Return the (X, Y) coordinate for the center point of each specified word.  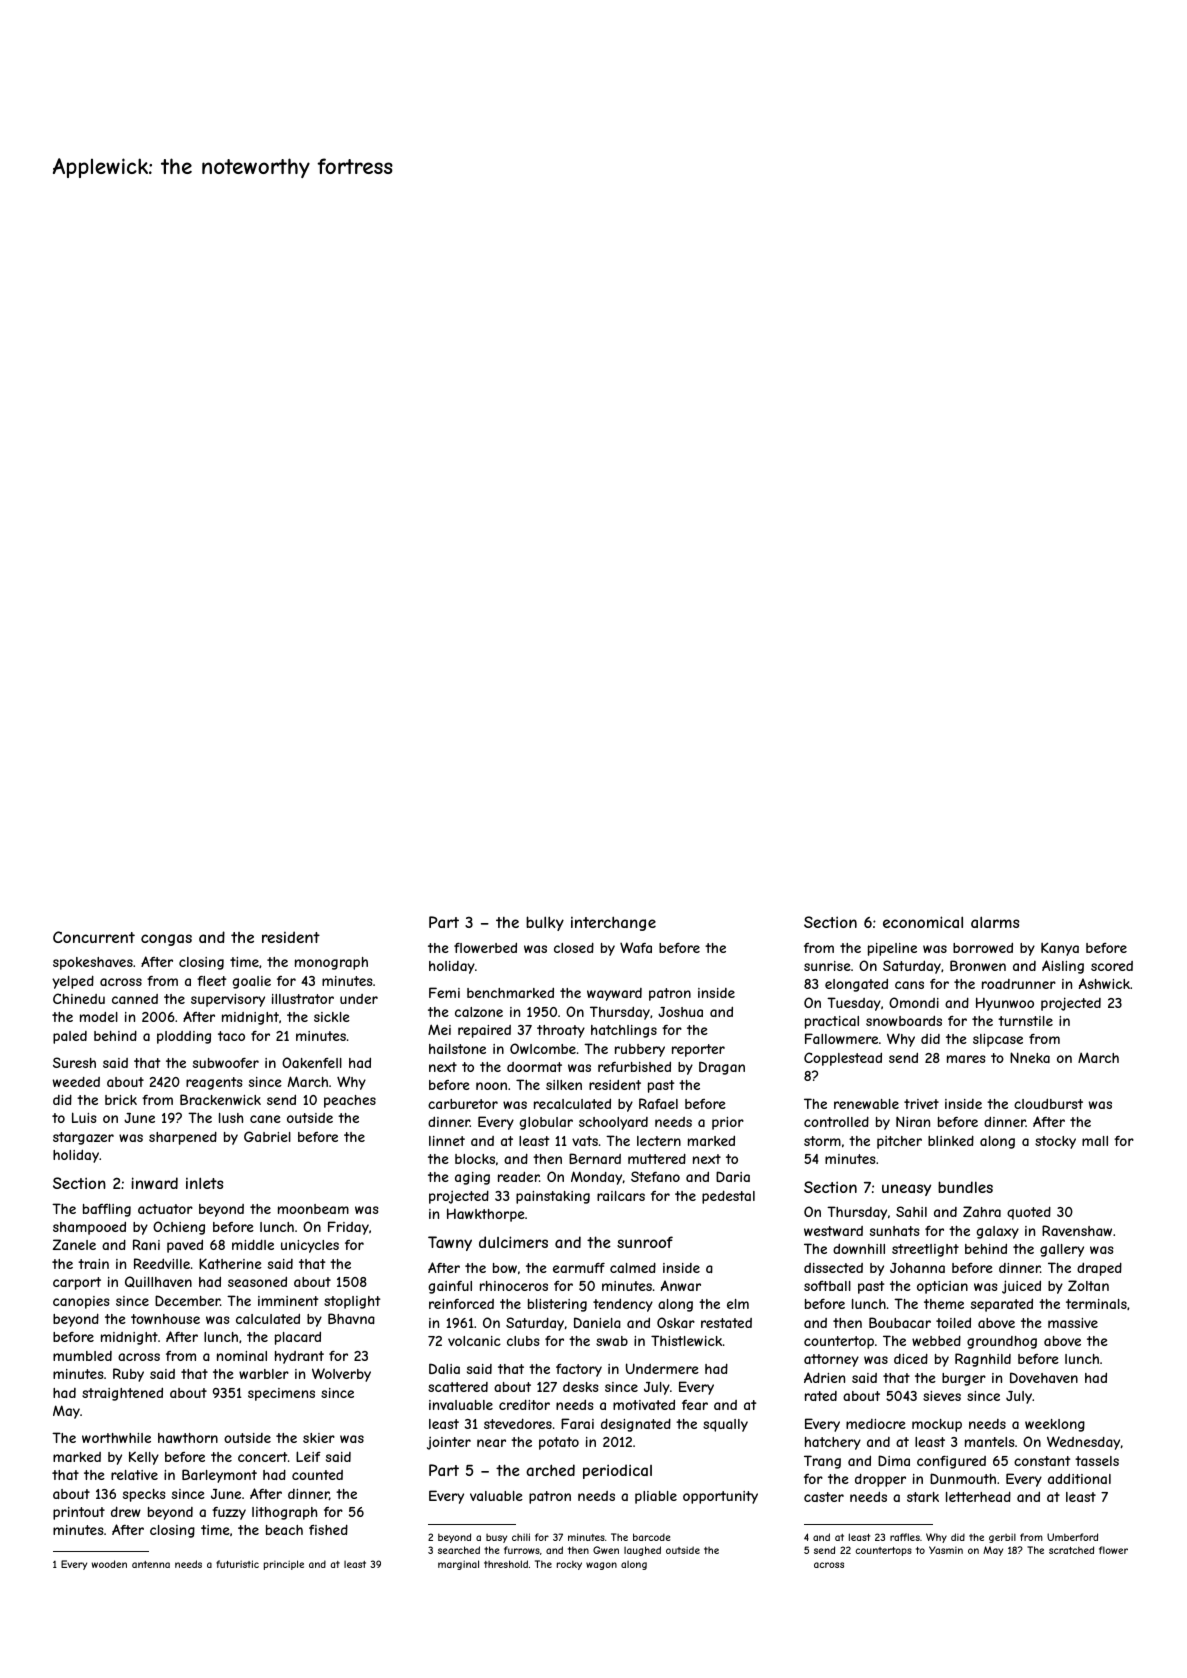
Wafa (636, 947)
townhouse (165, 1319)
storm (822, 1141)
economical (923, 922)
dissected (833, 1268)
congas (166, 940)
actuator (165, 1209)
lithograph (284, 1513)
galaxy (997, 1232)
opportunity (720, 1497)
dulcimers (513, 1242)
